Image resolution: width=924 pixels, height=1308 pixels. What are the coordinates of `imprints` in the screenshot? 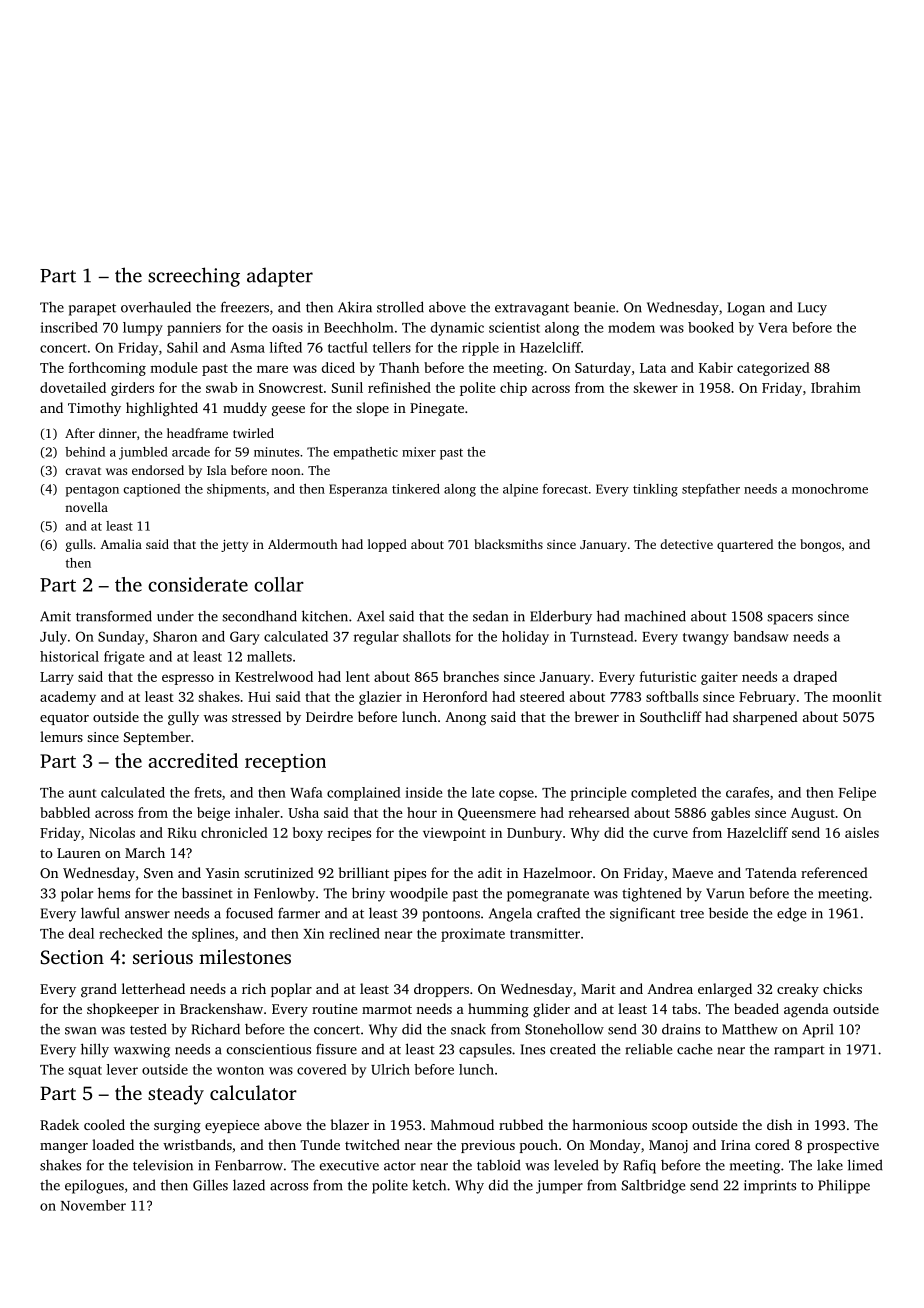 It's located at (770, 1187).
